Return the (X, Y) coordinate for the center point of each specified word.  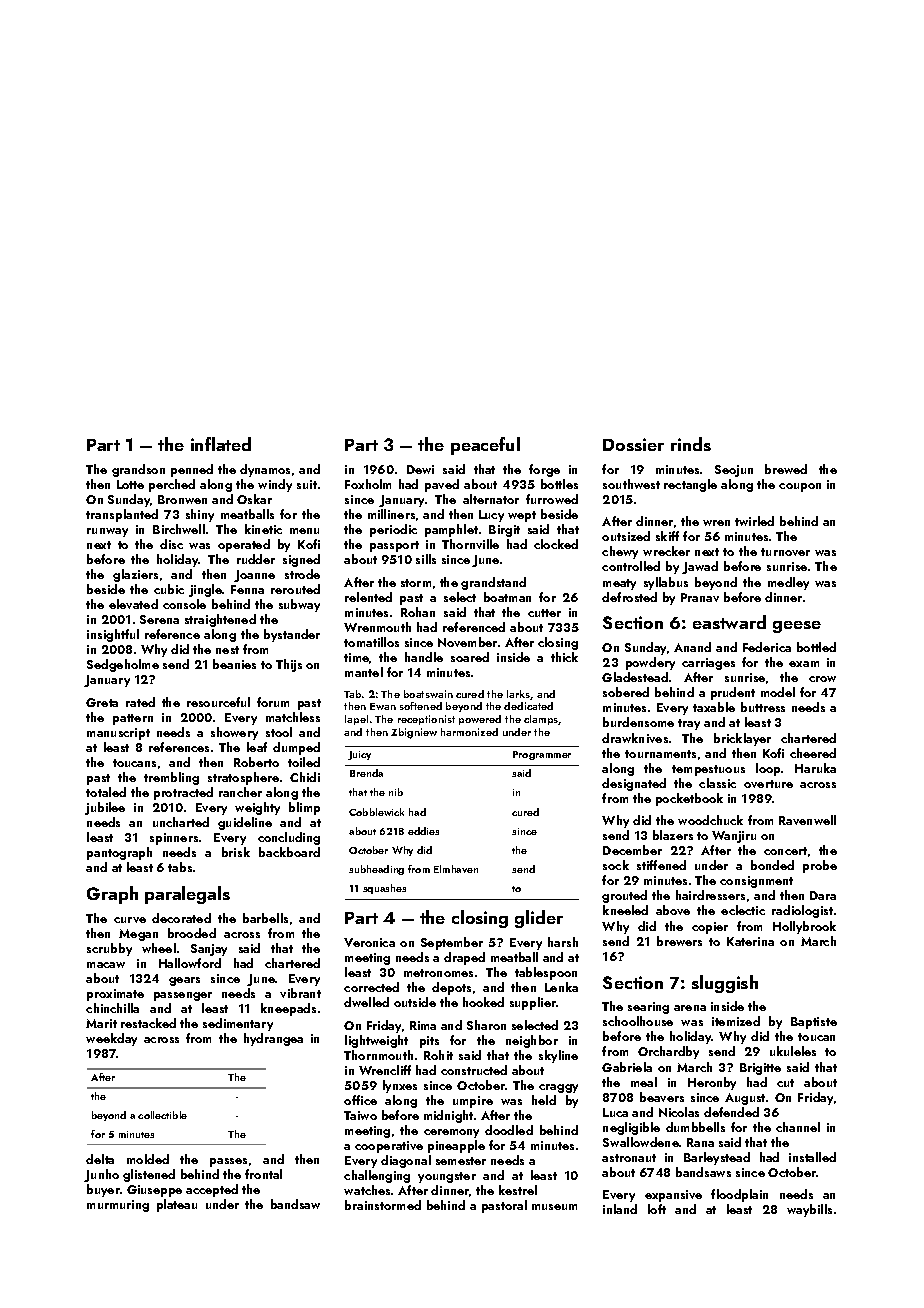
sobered (626, 692)
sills (426, 559)
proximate (115, 995)
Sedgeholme (123, 665)
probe (820, 866)
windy (275, 485)
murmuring (118, 1206)
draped (464, 958)
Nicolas (679, 1112)
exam (804, 664)
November (467, 642)
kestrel (518, 1190)
